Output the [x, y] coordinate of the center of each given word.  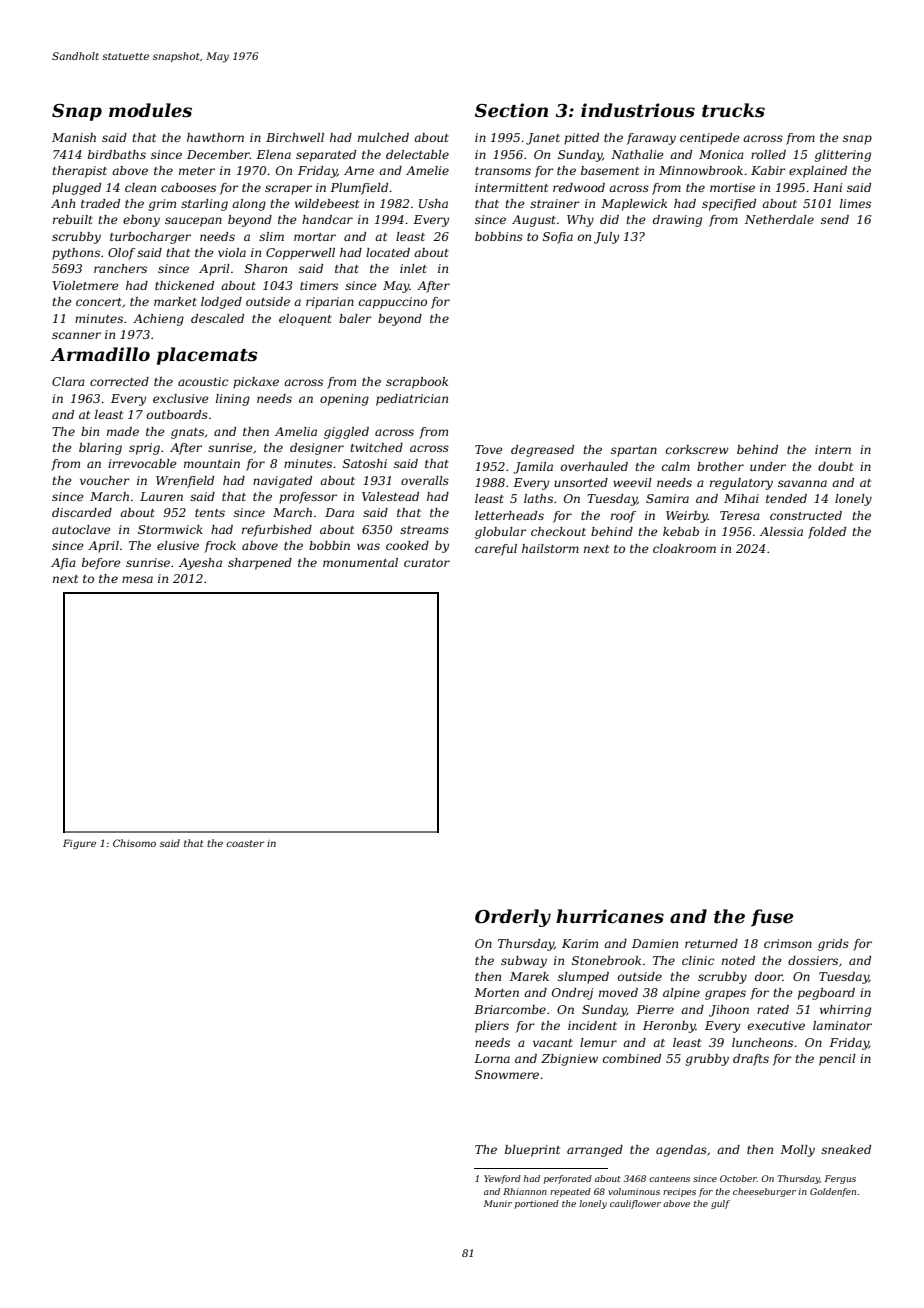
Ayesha [200, 564]
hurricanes [610, 916]
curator [427, 563]
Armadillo [100, 354]
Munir [498, 1203]
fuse [772, 918]
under [768, 466]
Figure [79, 844]
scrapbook [417, 383]
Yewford [502, 1179]
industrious [638, 110]
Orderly [513, 918]
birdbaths [117, 154]
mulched [383, 137]
